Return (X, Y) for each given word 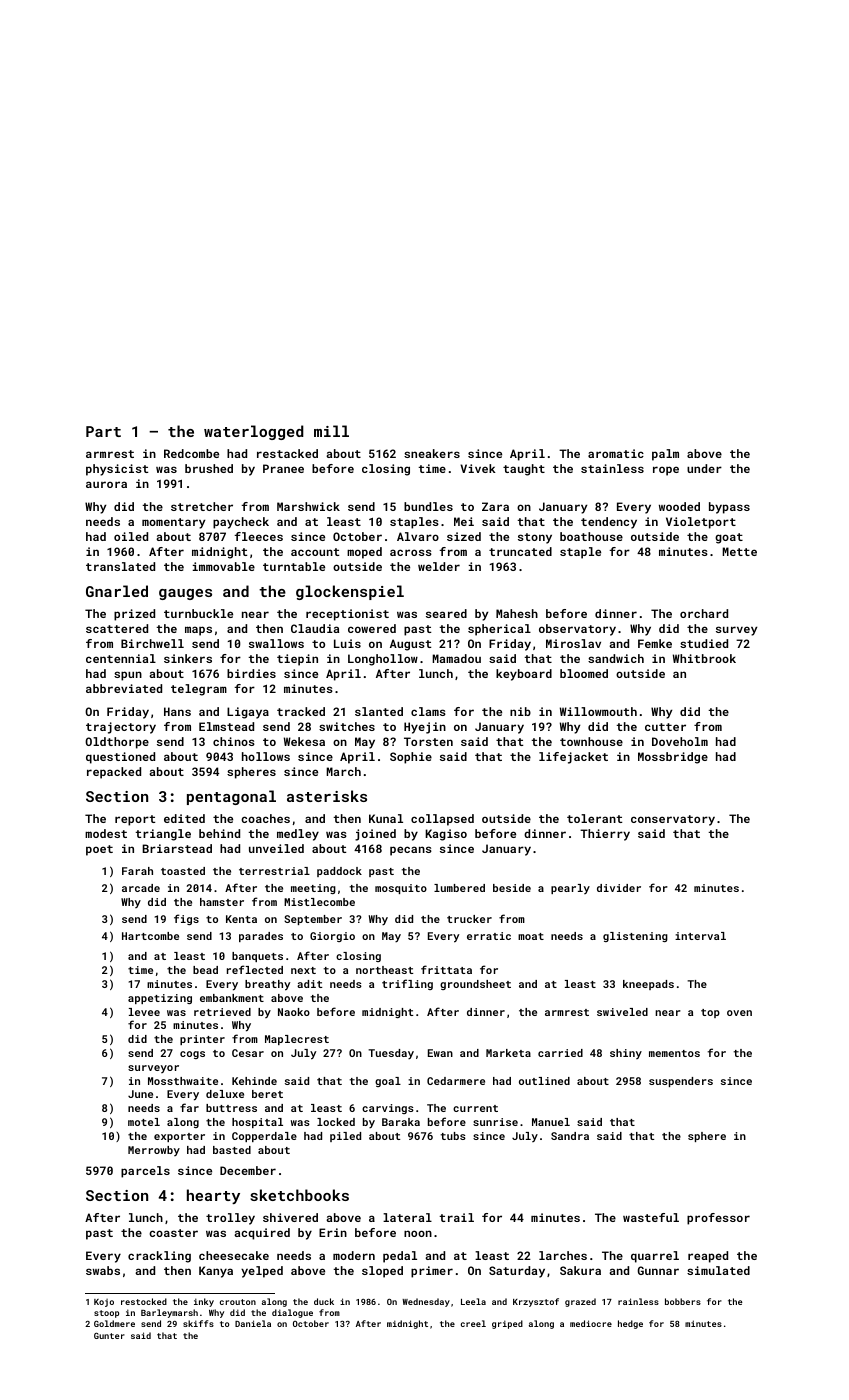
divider (619, 888)
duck (324, 1301)
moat (531, 936)
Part (103, 431)
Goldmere (114, 1323)
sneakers (432, 453)
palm (665, 455)
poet (99, 850)
